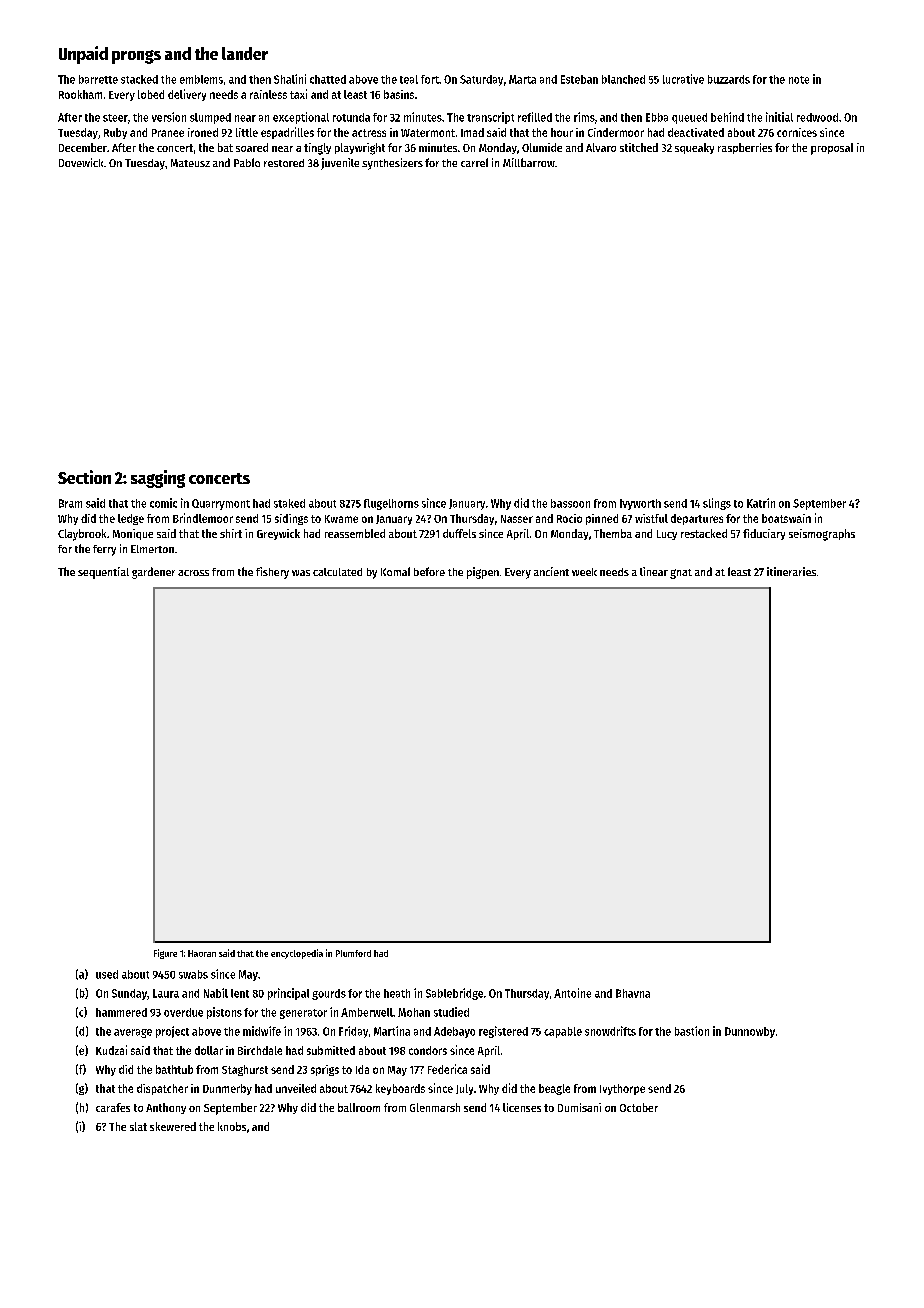 This screenshot has height=1308, width=924. What do you see at coordinates (529, 162) in the screenshot?
I see `Millbarrow` at bounding box center [529, 162].
